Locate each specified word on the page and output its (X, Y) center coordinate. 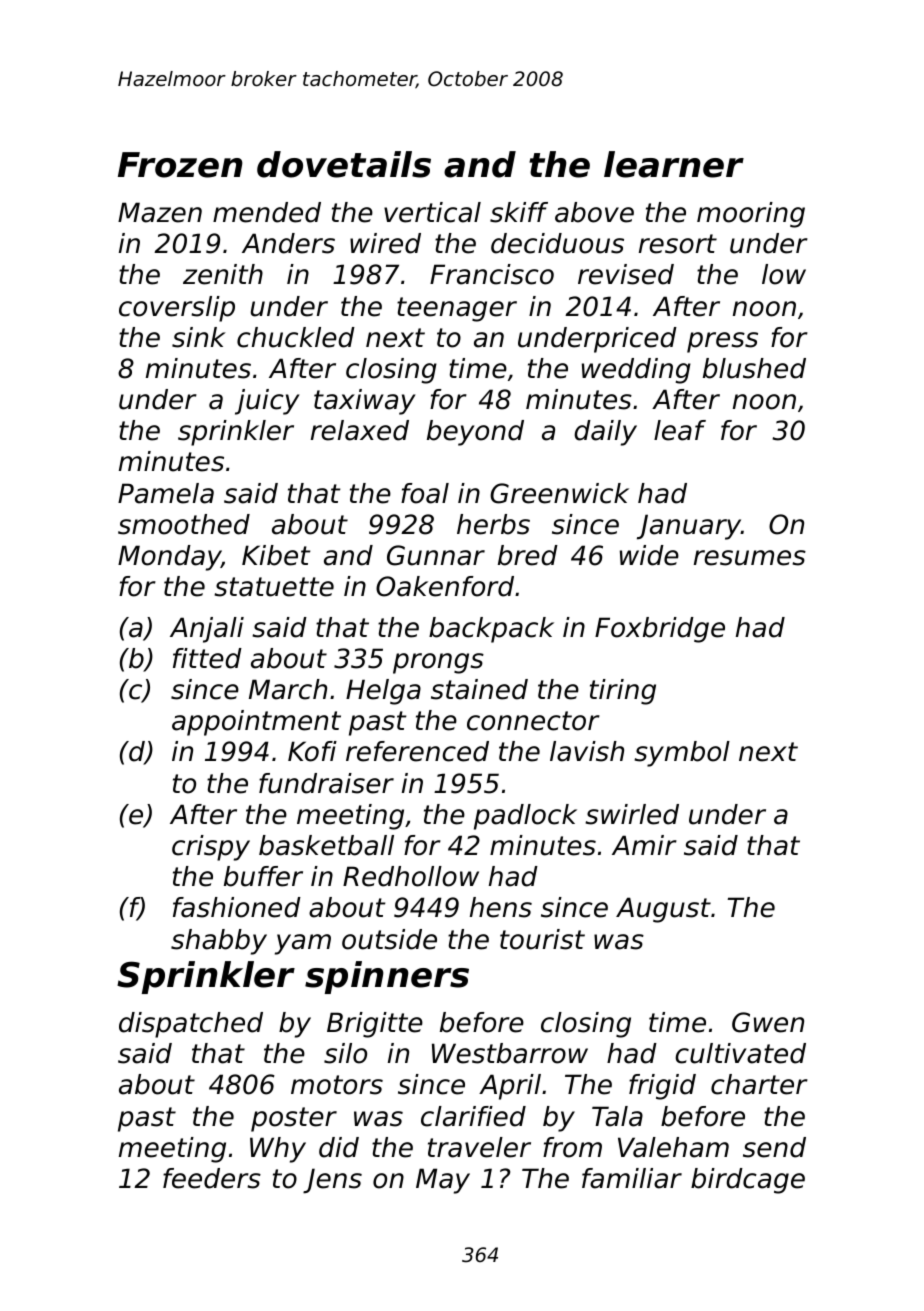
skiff (519, 212)
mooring (751, 215)
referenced (417, 751)
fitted (207, 658)
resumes (750, 558)
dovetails (344, 164)
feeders (212, 1178)
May (443, 1181)
